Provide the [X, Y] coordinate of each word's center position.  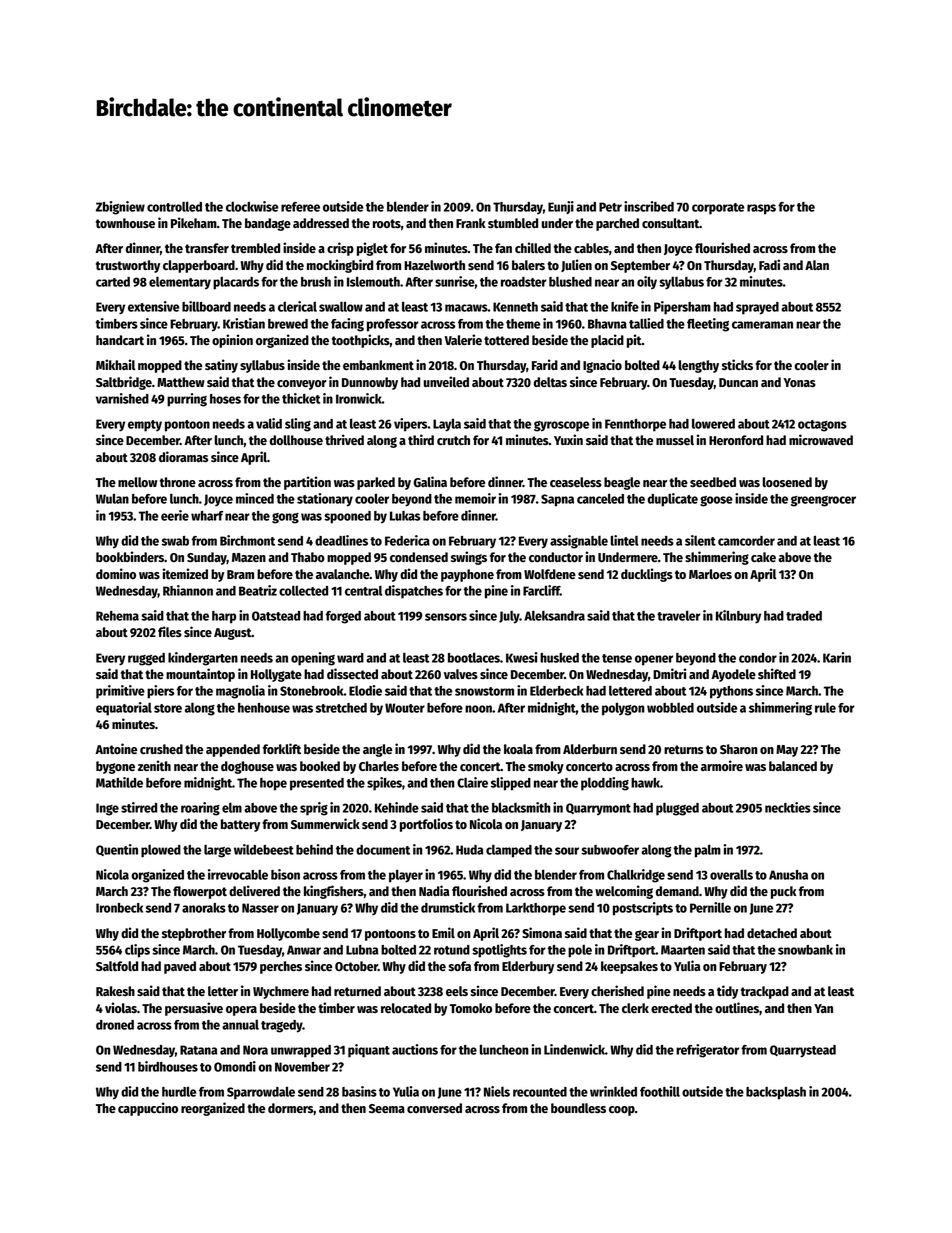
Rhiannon [188, 590]
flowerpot [200, 892]
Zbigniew [120, 208]
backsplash [776, 1093]
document [383, 850]
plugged [677, 809]
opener [654, 660]
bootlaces [474, 657]
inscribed [649, 206]
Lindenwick [574, 1049]
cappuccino [148, 1109]
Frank [471, 223]
